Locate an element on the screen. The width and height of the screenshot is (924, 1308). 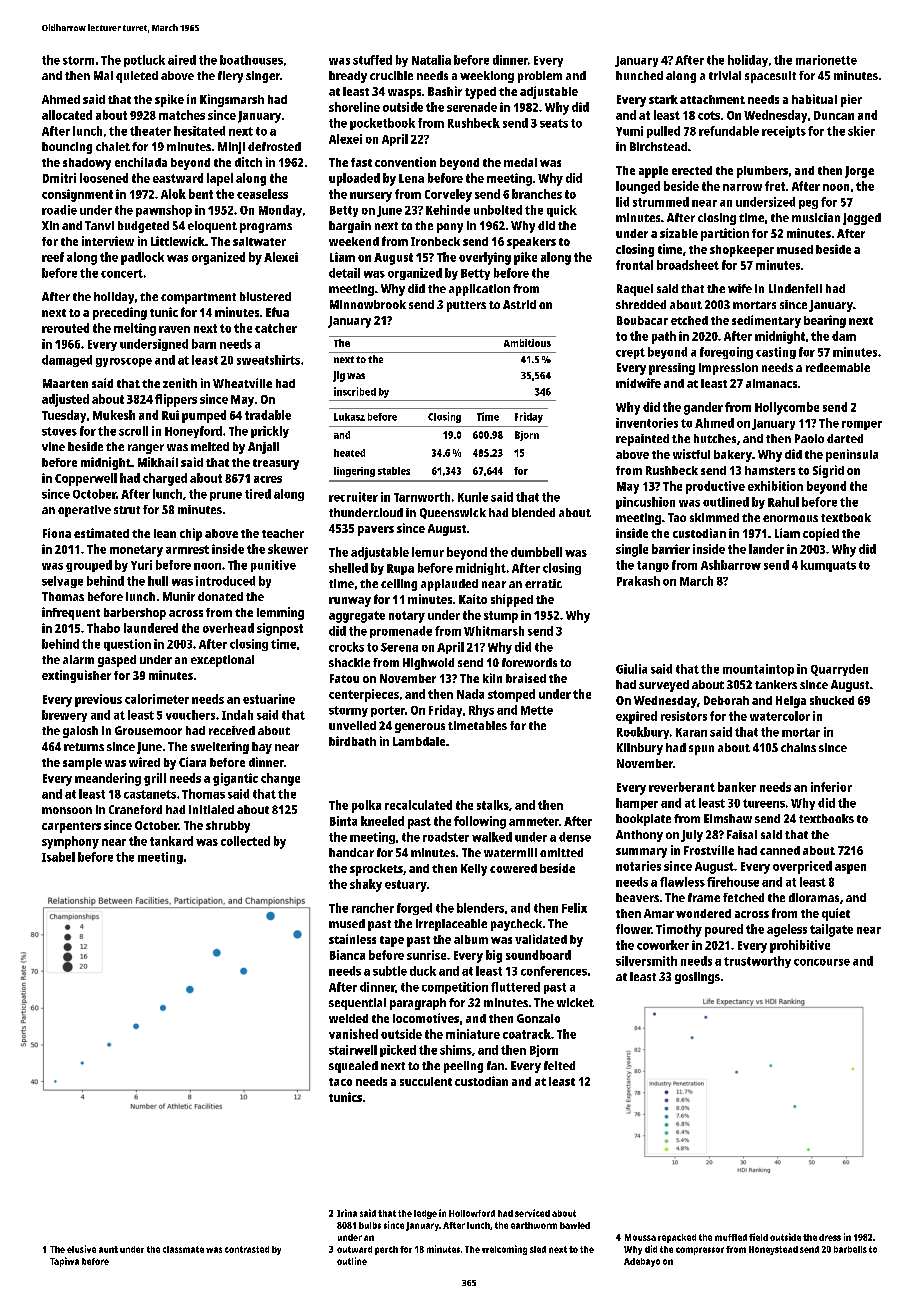
elusive is located at coordinates (81, 1249).
